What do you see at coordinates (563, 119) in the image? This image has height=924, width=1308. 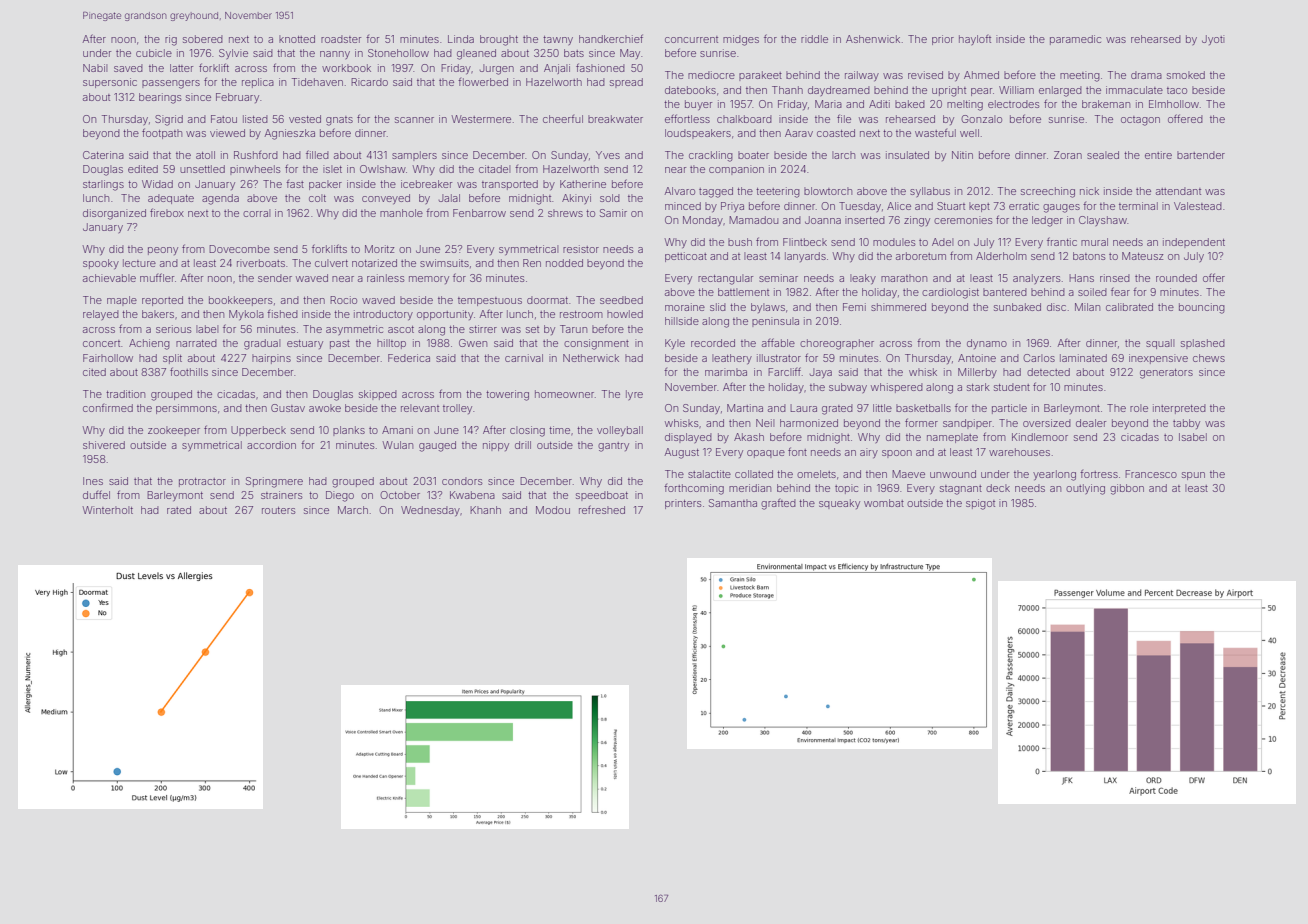 I see `cheerful` at bounding box center [563, 119].
